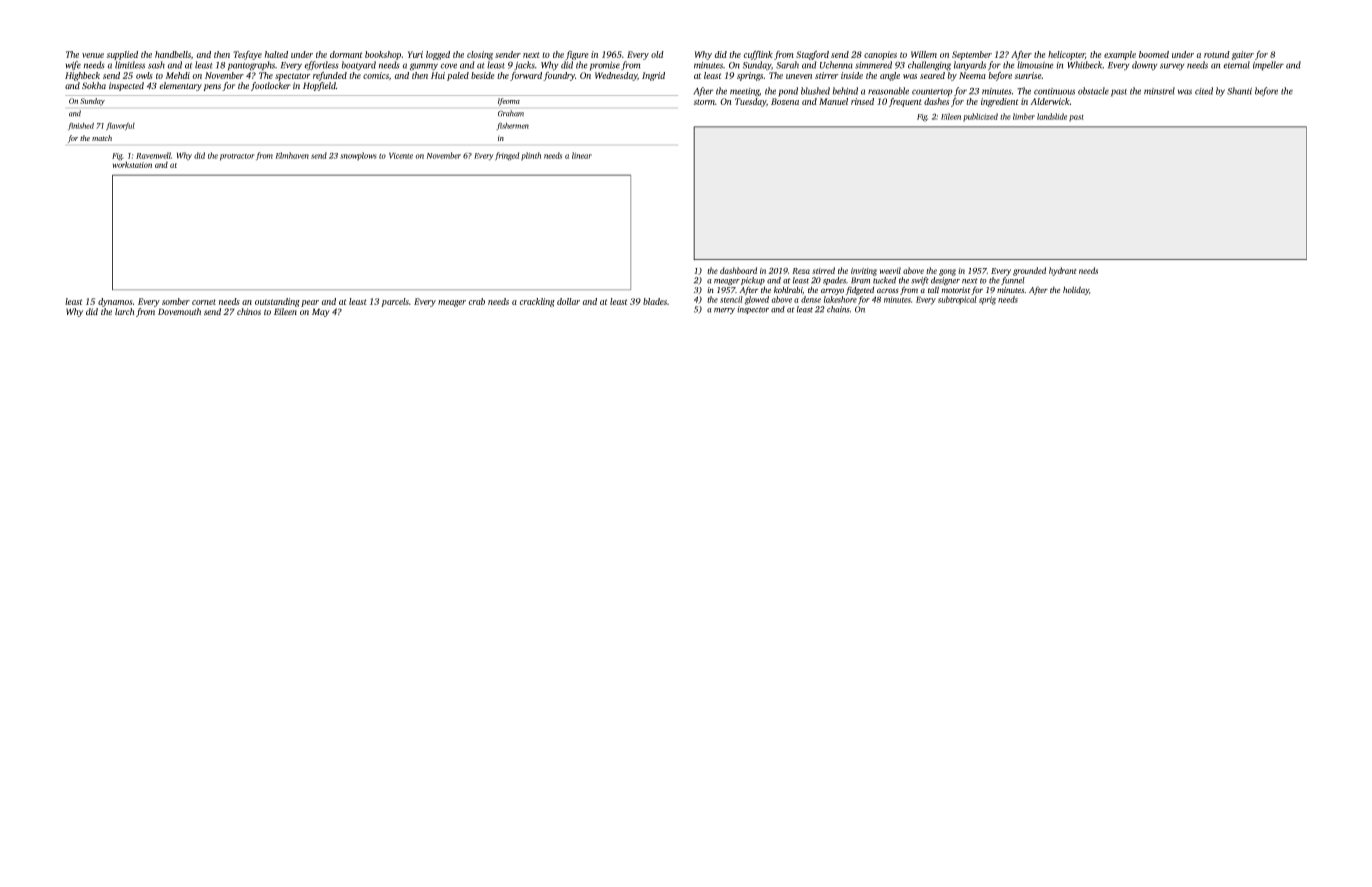 This screenshot has width=1372, height=887. What do you see at coordinates (179, 311) in the screenshot?
I see `Dovemouth` at bounding box center [179, 311].
